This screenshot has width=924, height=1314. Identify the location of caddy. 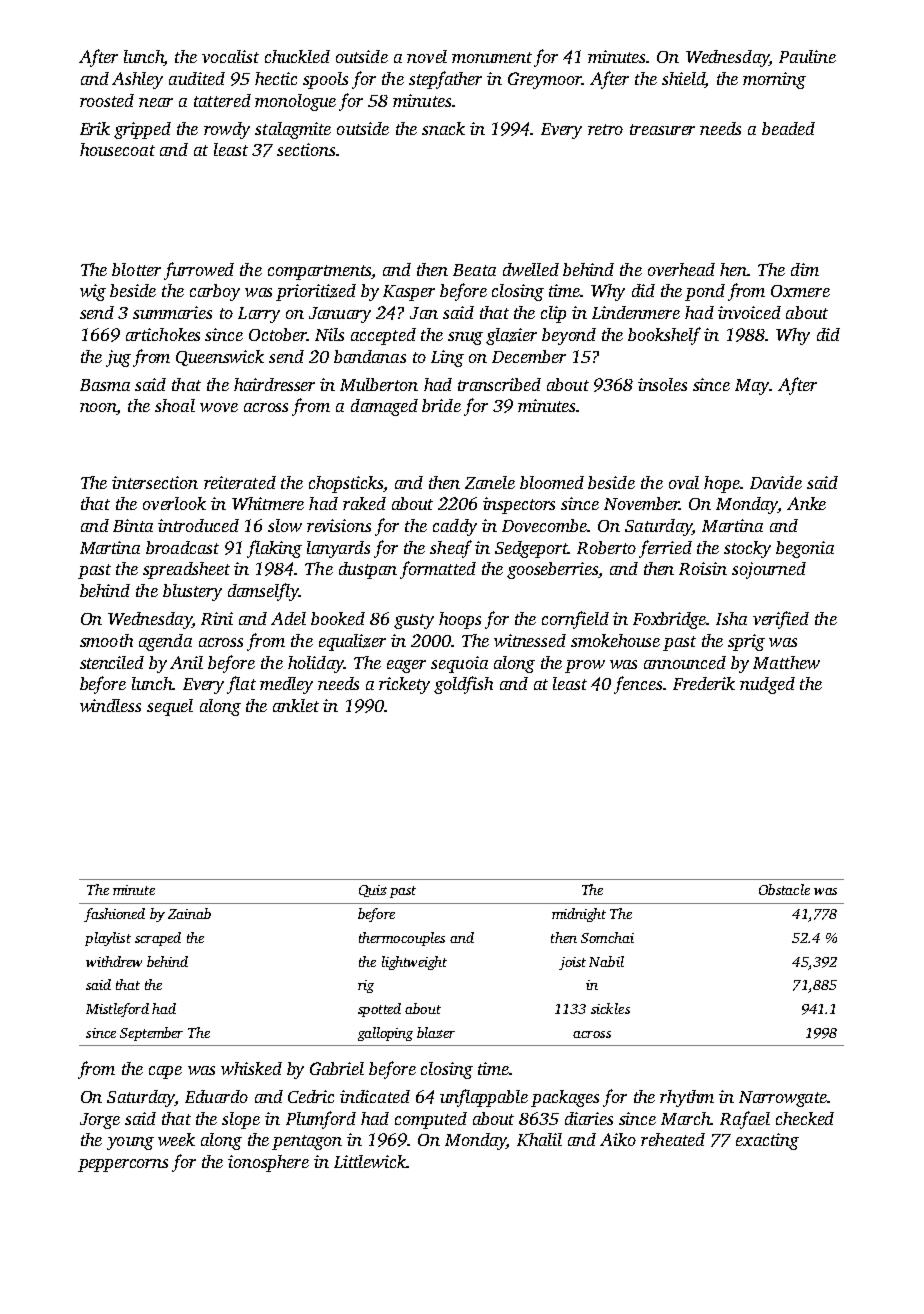
(455, 527).
